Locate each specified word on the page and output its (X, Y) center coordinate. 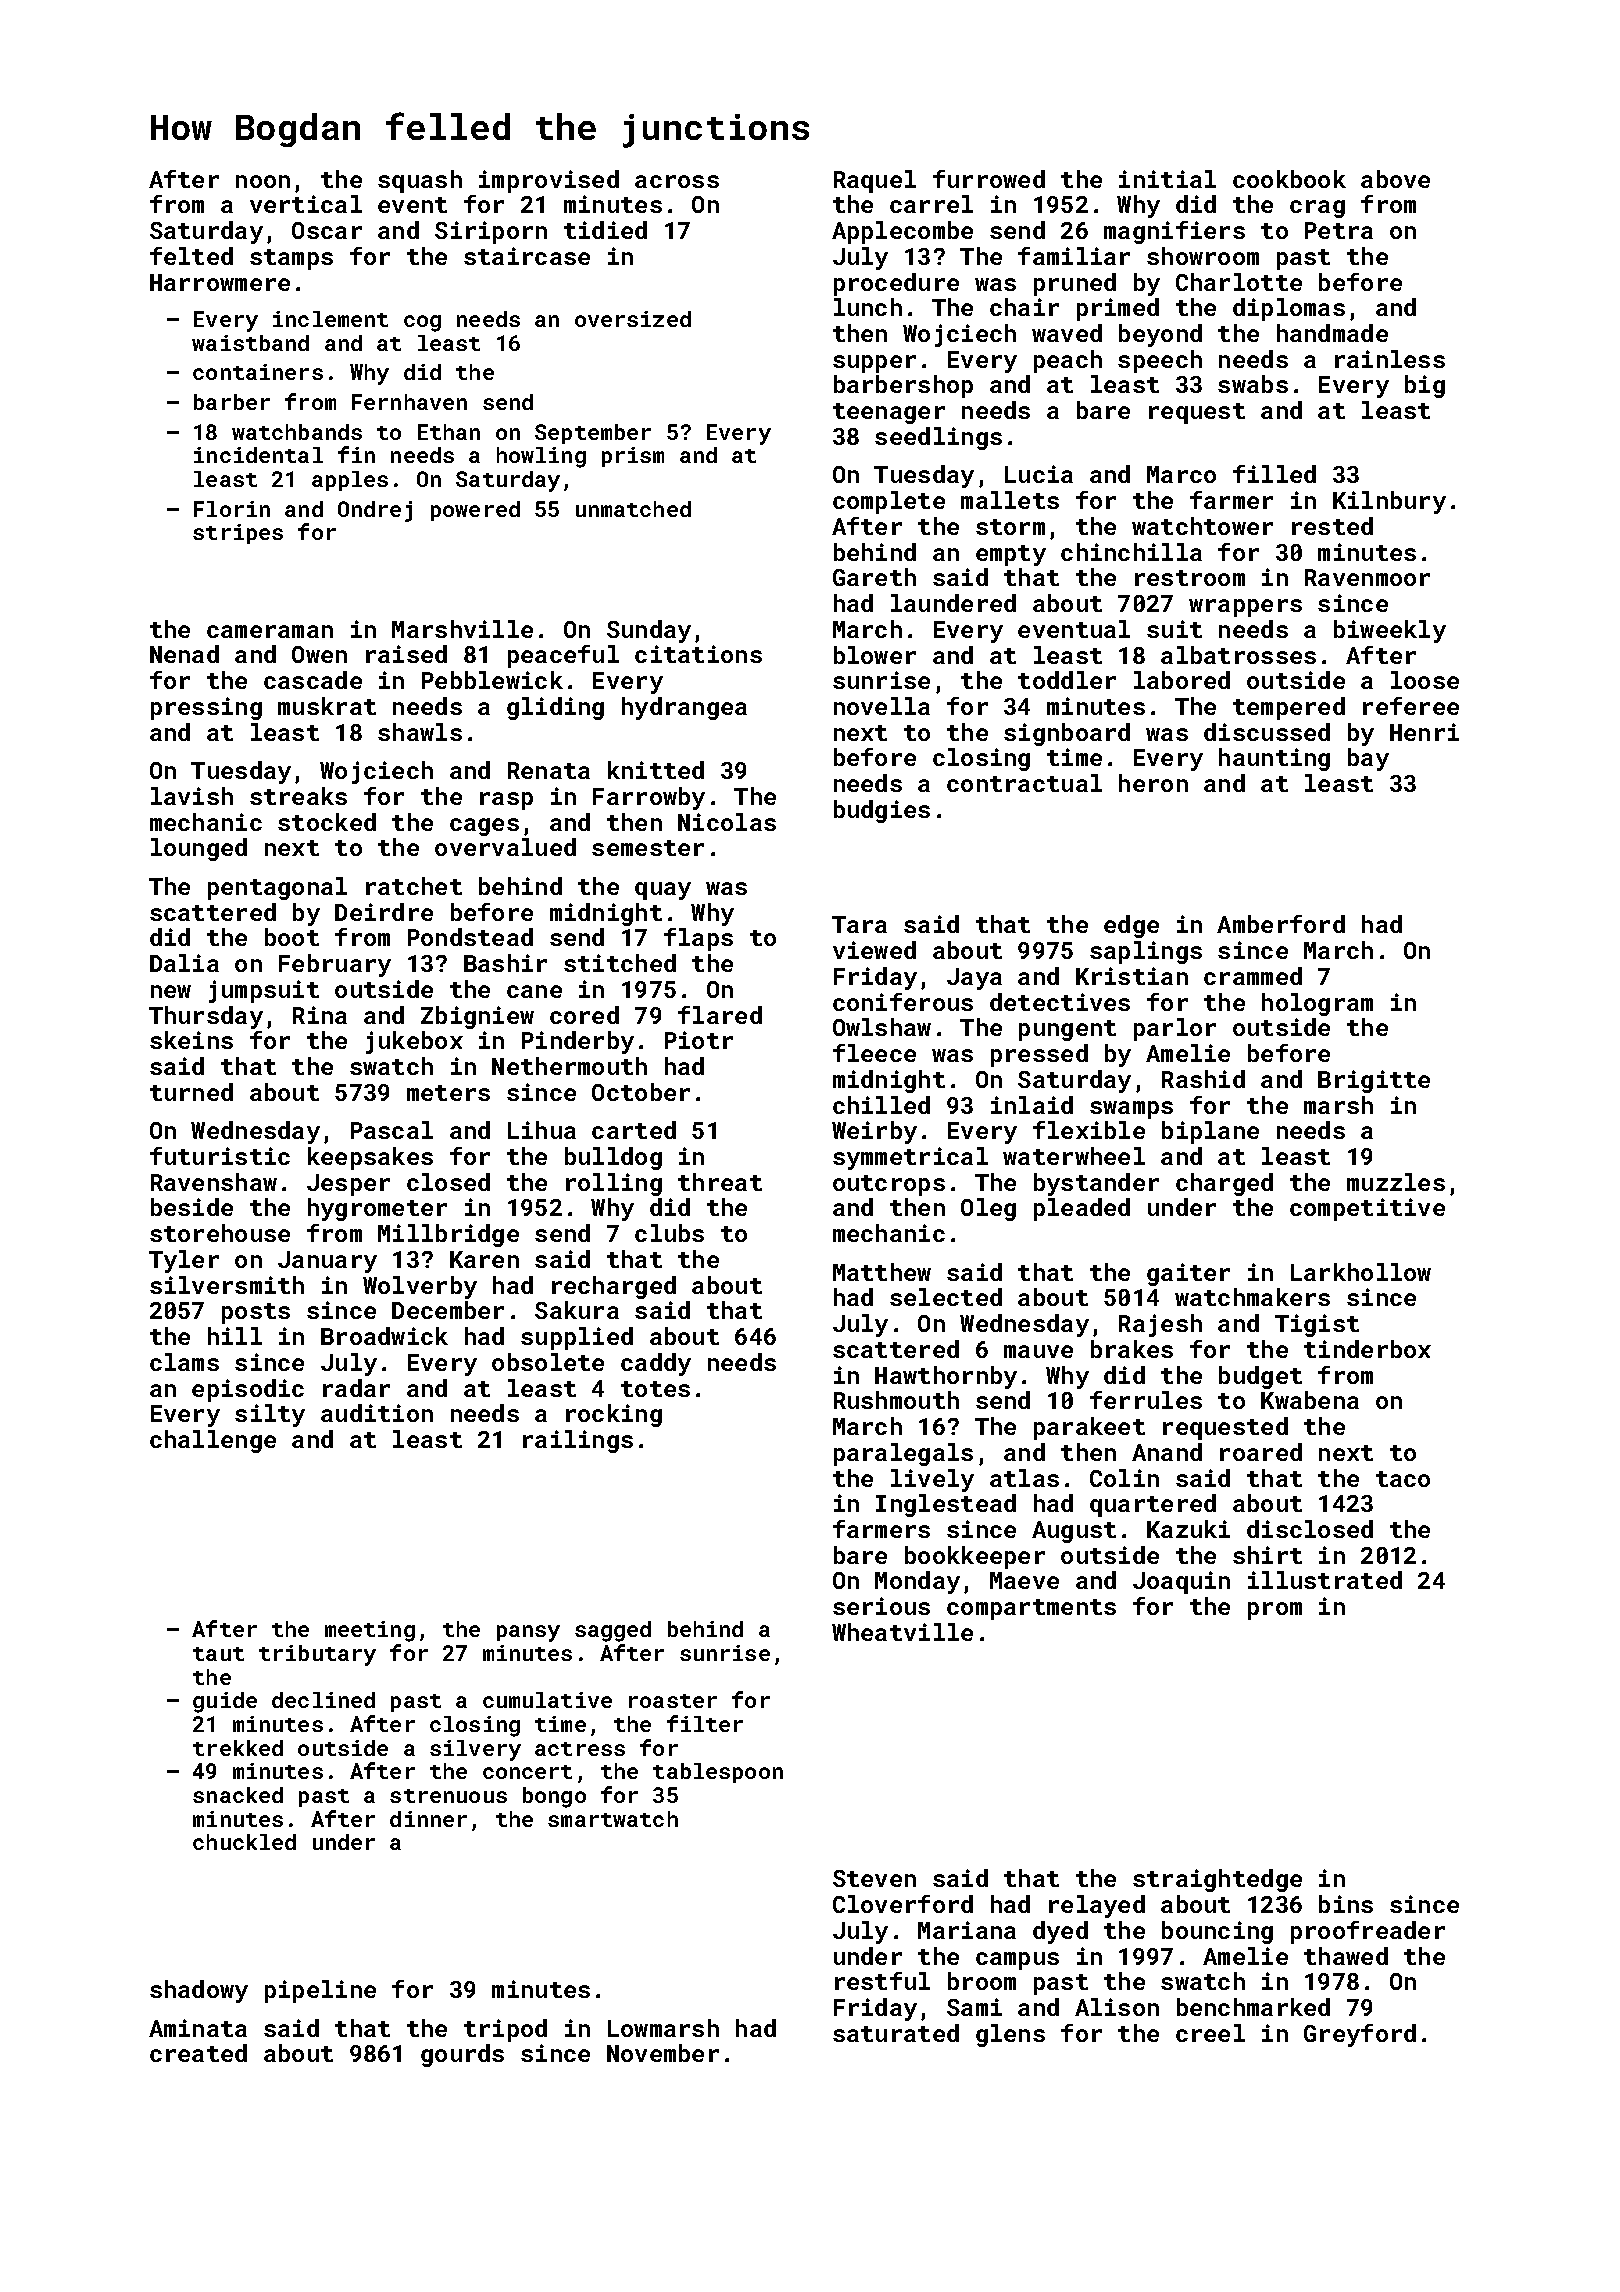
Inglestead (946, 1505)
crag (1317, 209)
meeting (370, 1631)
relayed (1097, 1906)
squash (420, 181)
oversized (633, 319)
